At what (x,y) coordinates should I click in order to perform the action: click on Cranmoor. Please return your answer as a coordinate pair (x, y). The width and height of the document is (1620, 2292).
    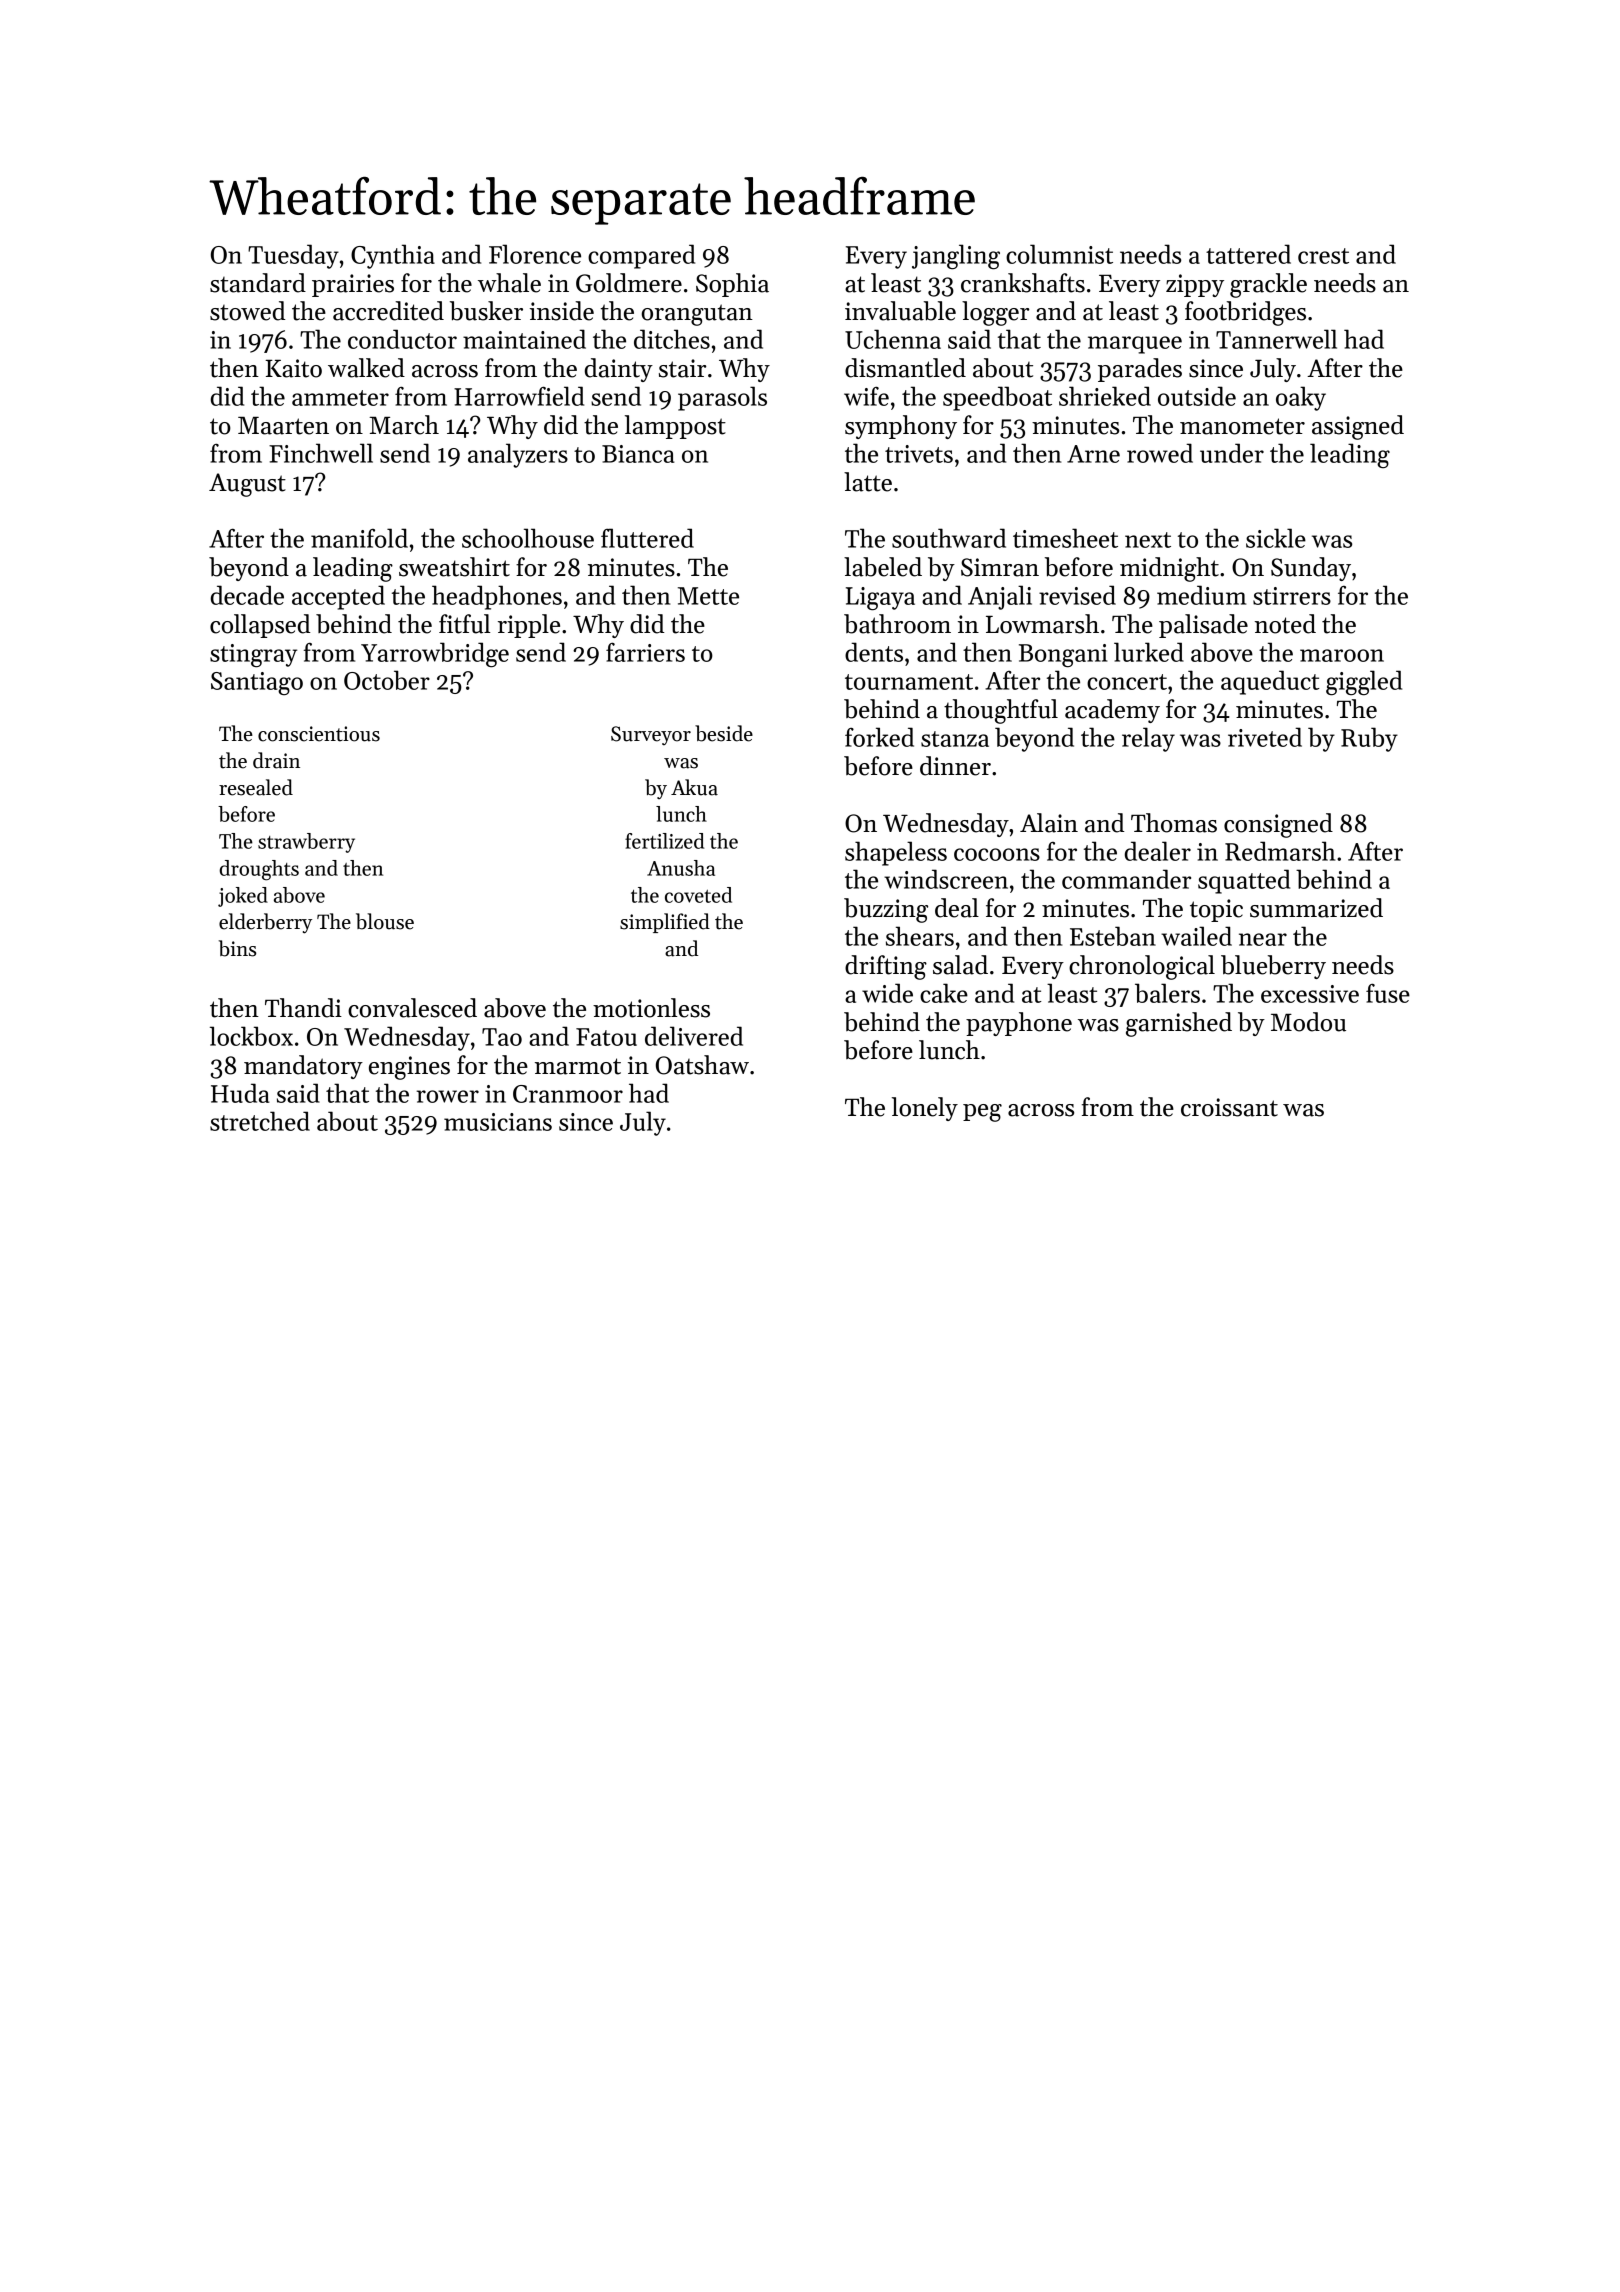
    Looking at the image, I should click on (568, 1094).
